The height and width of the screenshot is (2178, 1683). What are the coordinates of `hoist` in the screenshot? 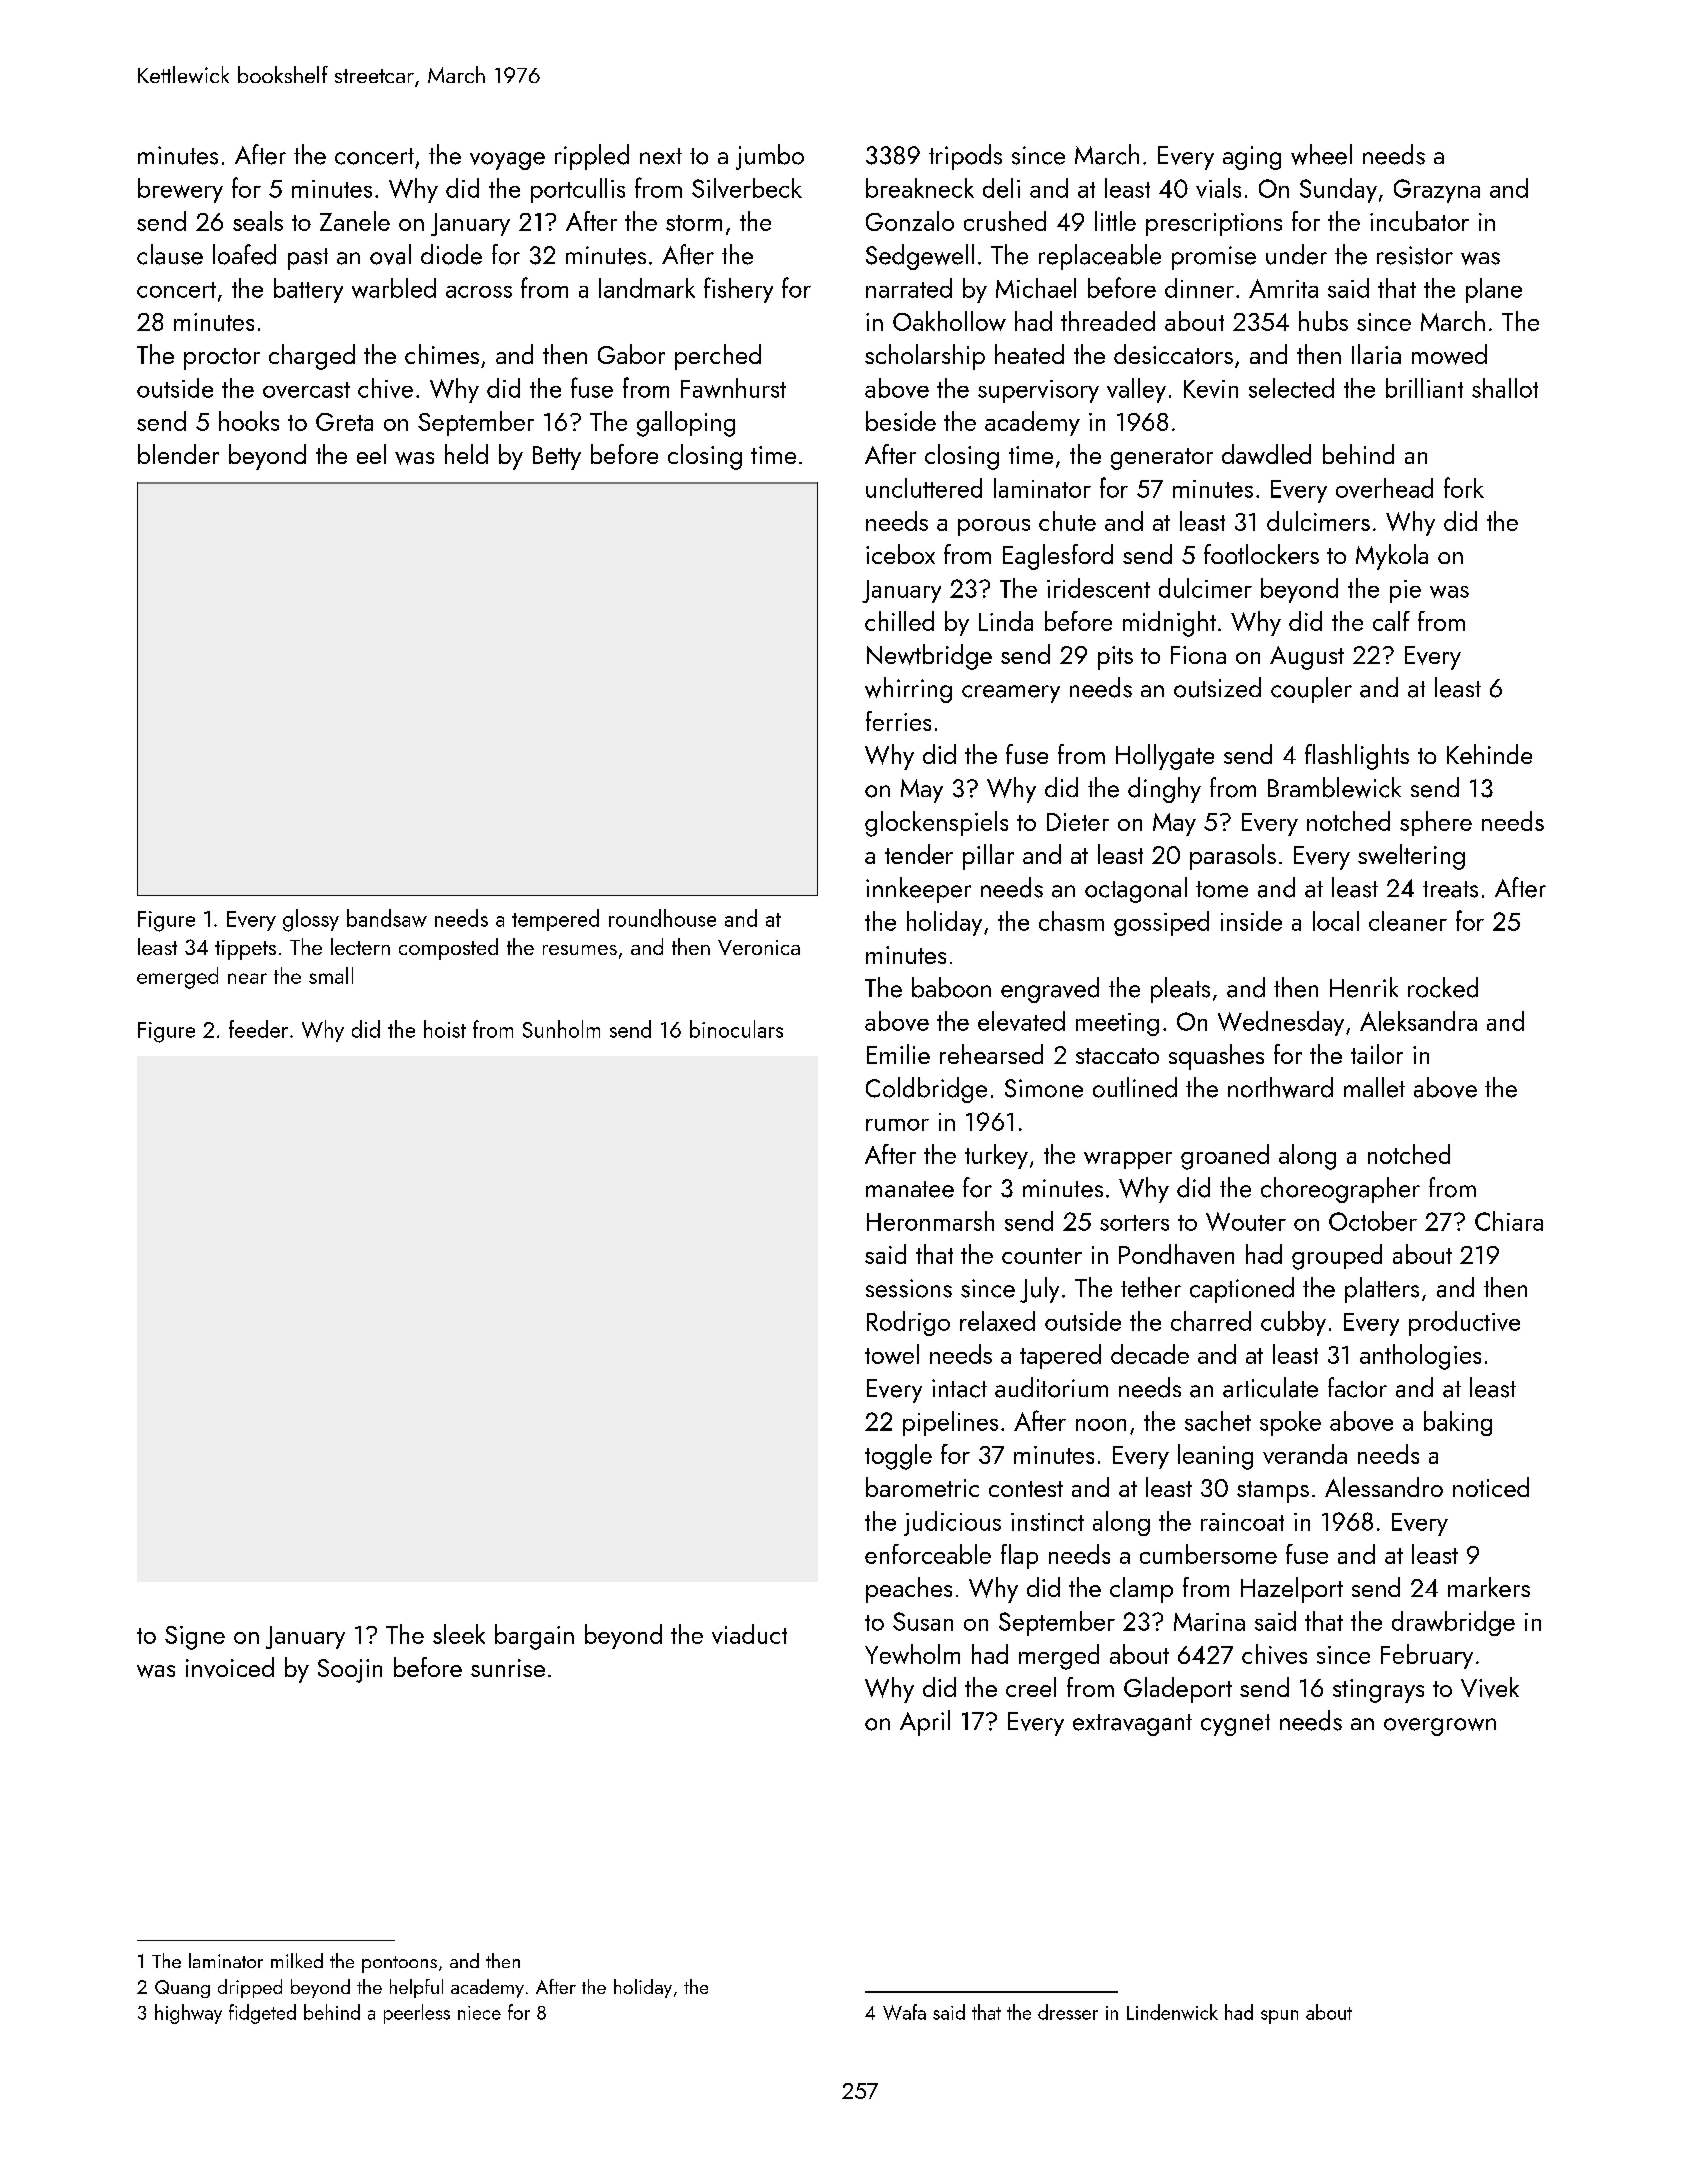 It's located at (445, 1029).
